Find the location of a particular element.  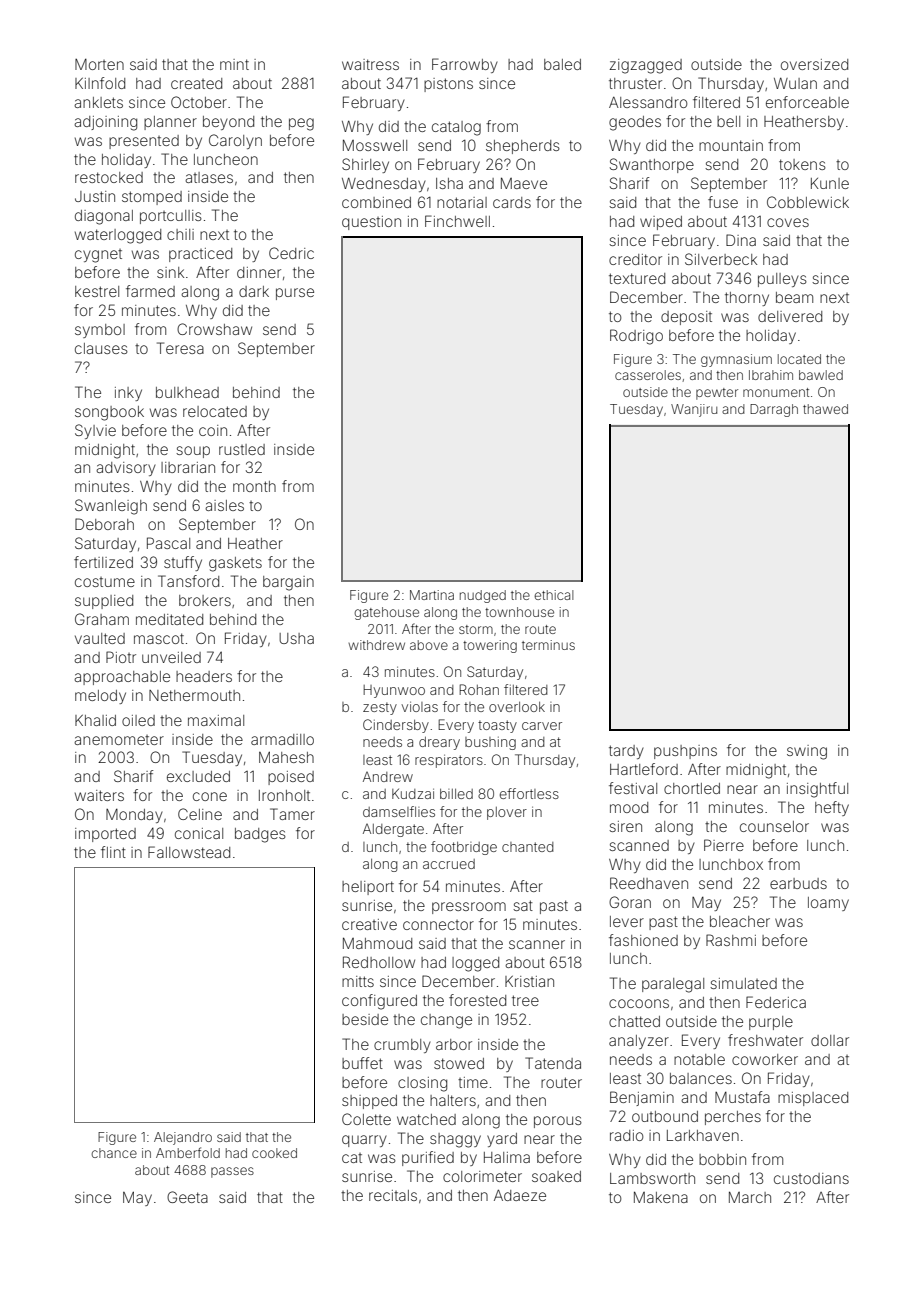

porous is located at coordinates (558, 1122).
